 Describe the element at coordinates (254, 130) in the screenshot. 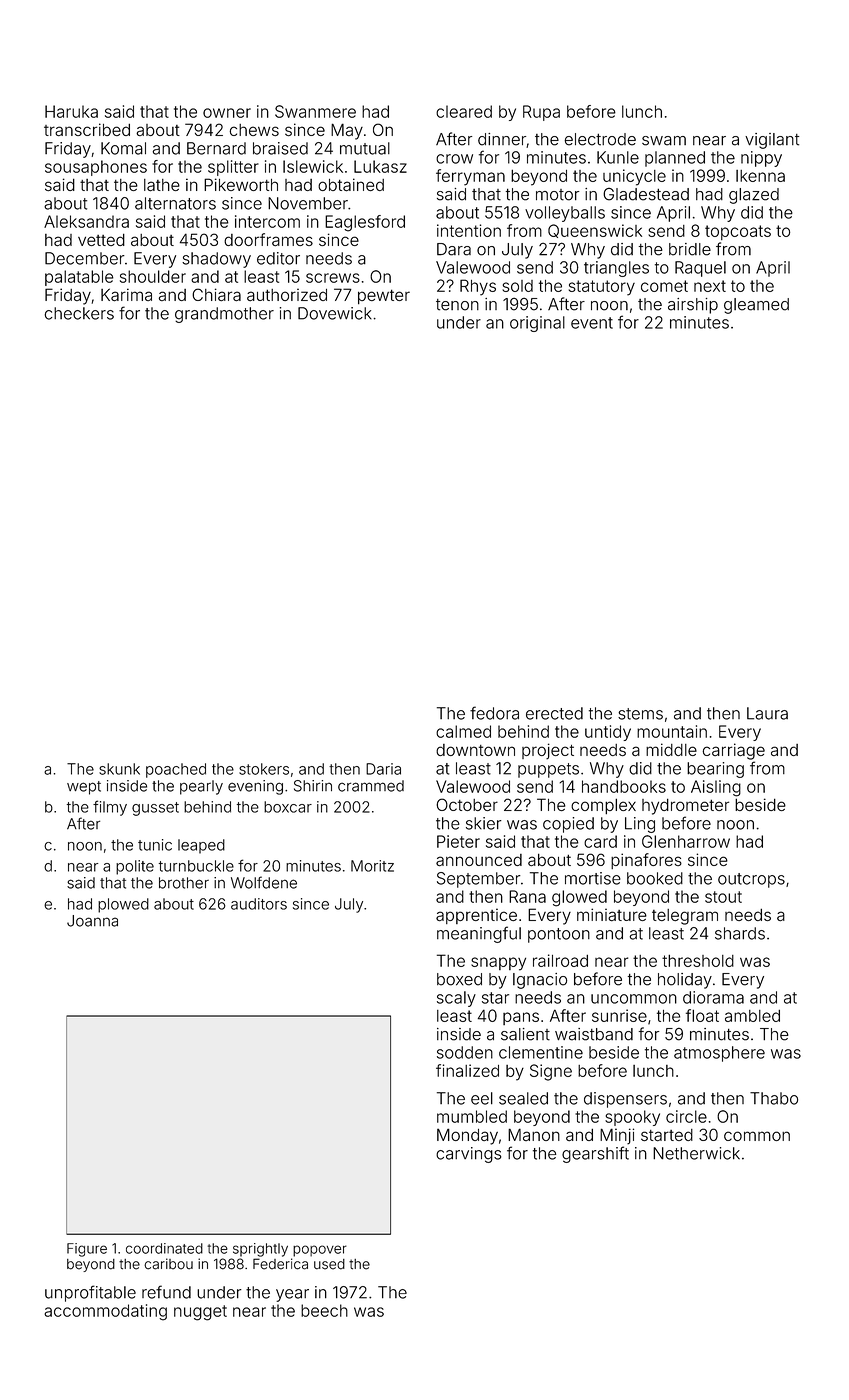

I see `chews` at that location.
